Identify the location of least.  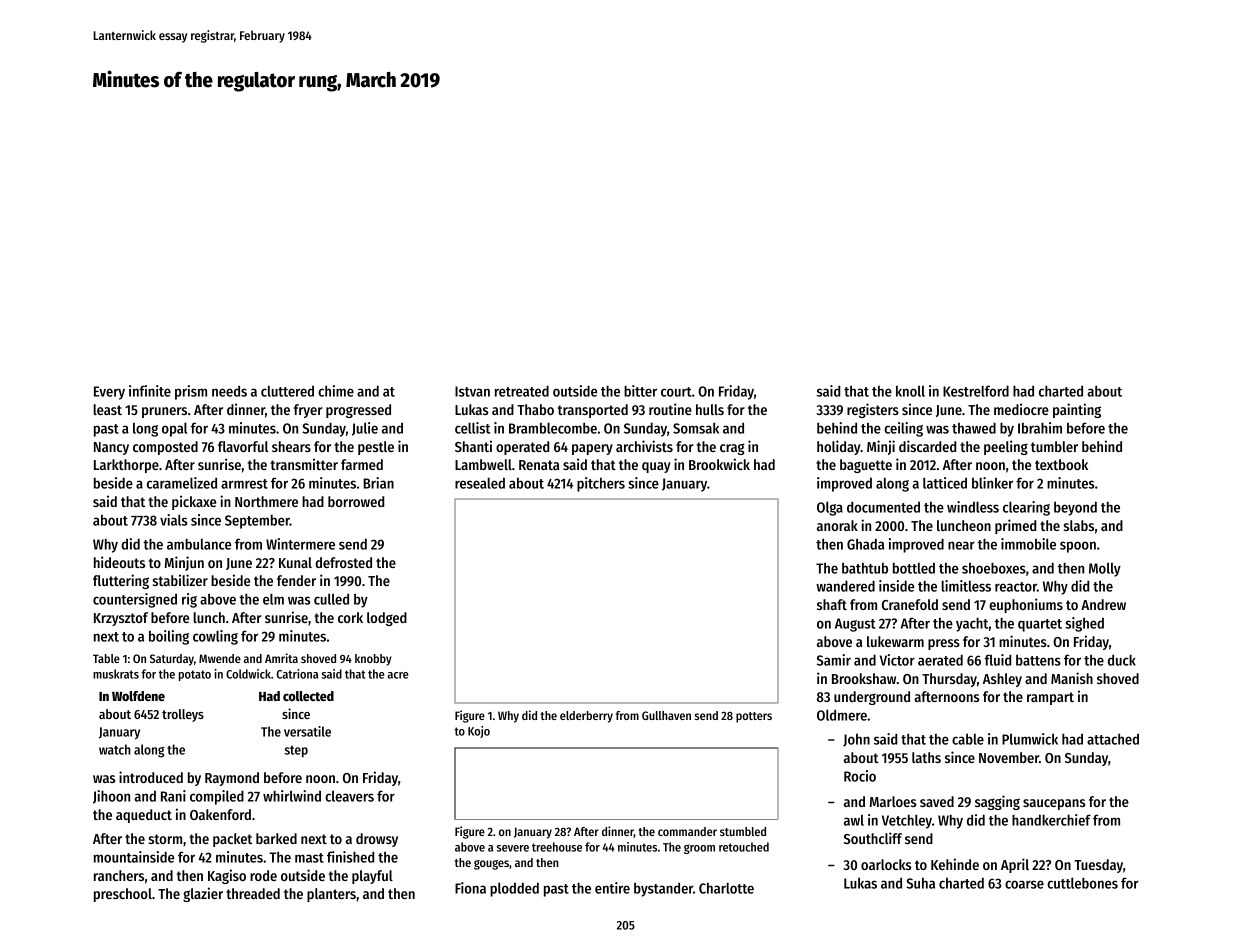
(107, 409).
